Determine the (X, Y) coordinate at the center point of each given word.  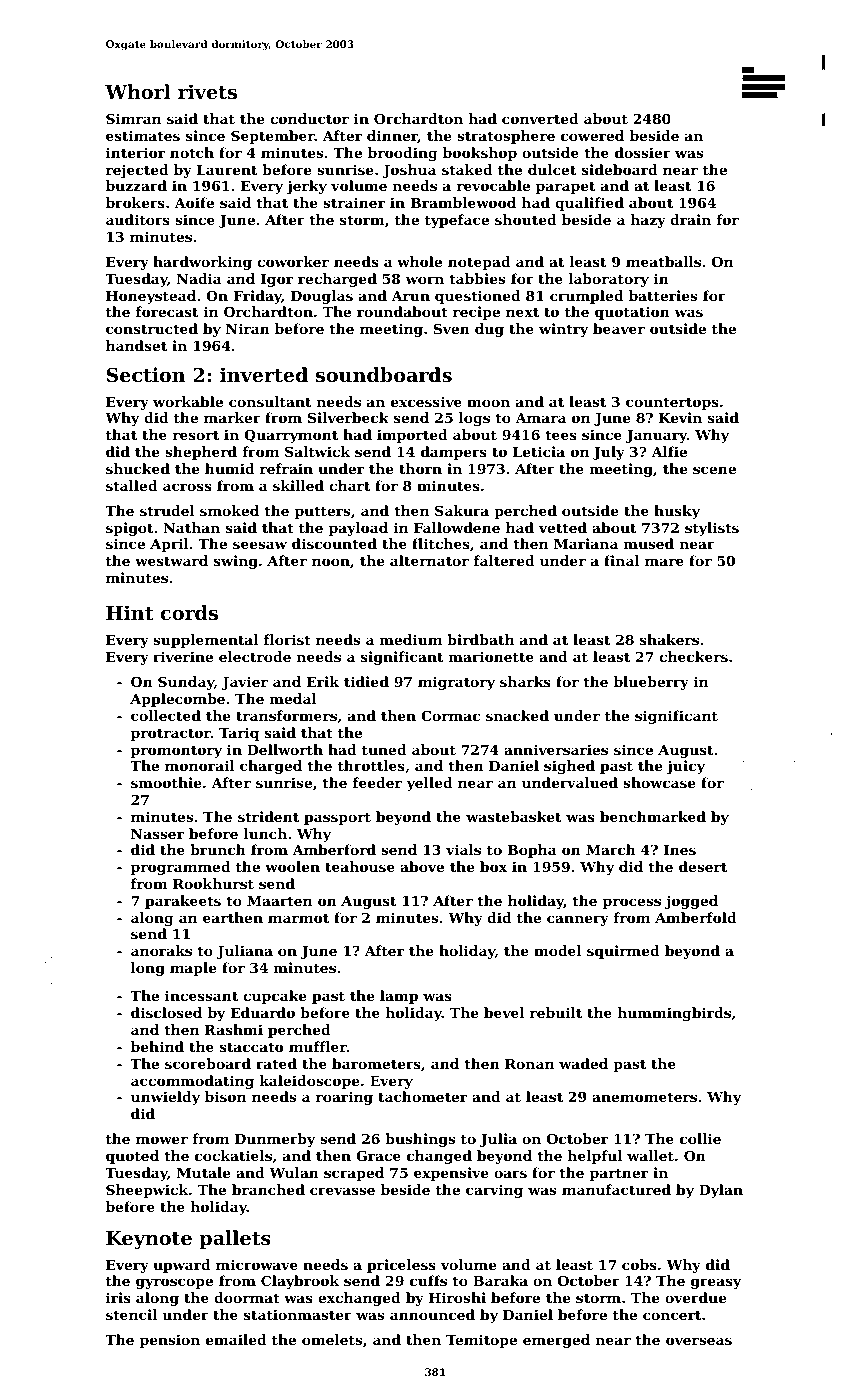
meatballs (663, 261)
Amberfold (696, 917)
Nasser (157, 834)
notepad (479, 263)
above (422, 866)
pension (170, 1341)
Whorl (138, 91)
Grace (378, 1155)
